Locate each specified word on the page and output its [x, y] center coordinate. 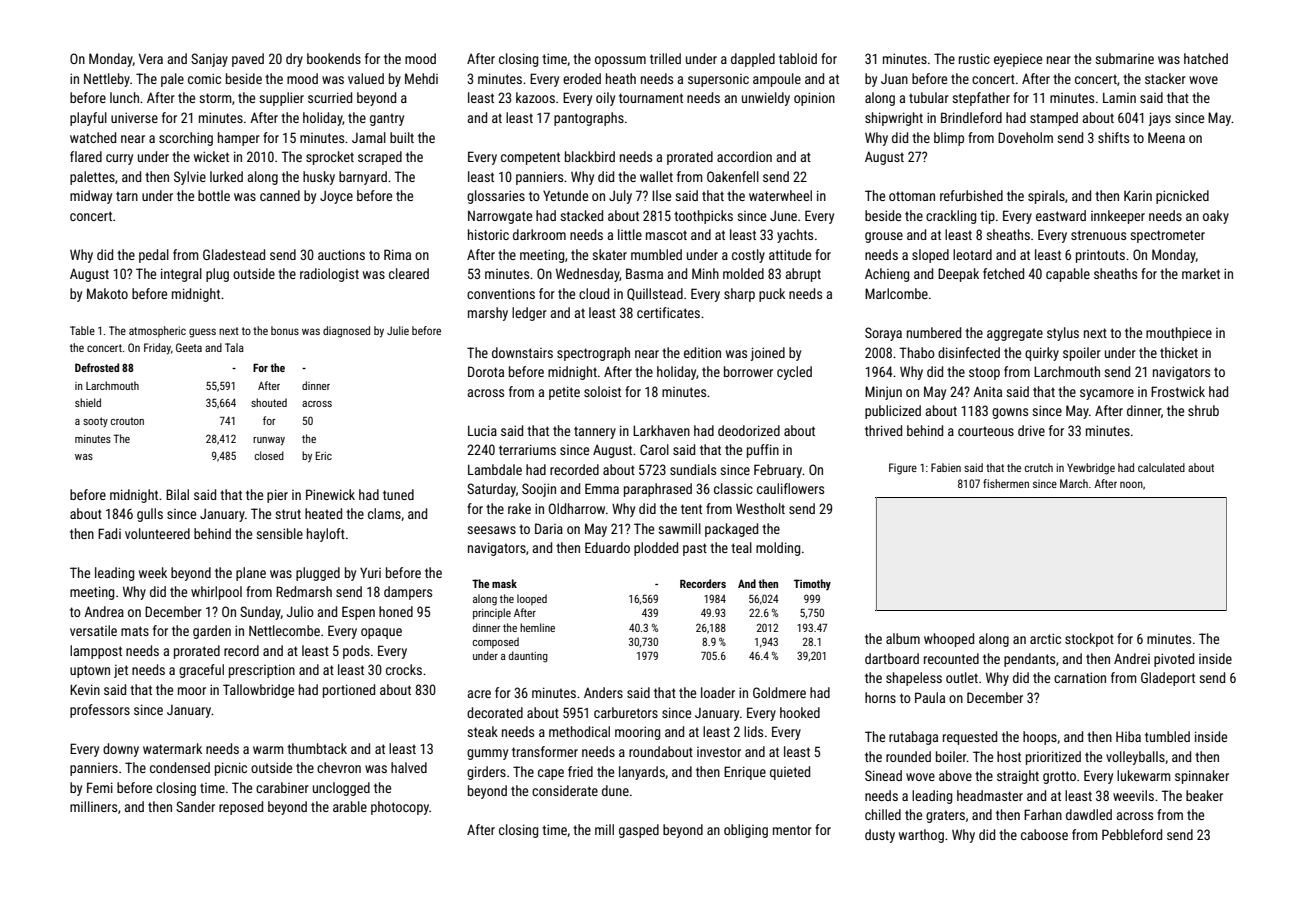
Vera [151, 58]
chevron [339, 767]
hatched [1206, 58]
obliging [746, 831]
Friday [157, 349]
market [1201, 273]
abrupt [803, 275]
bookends [334, 58]
